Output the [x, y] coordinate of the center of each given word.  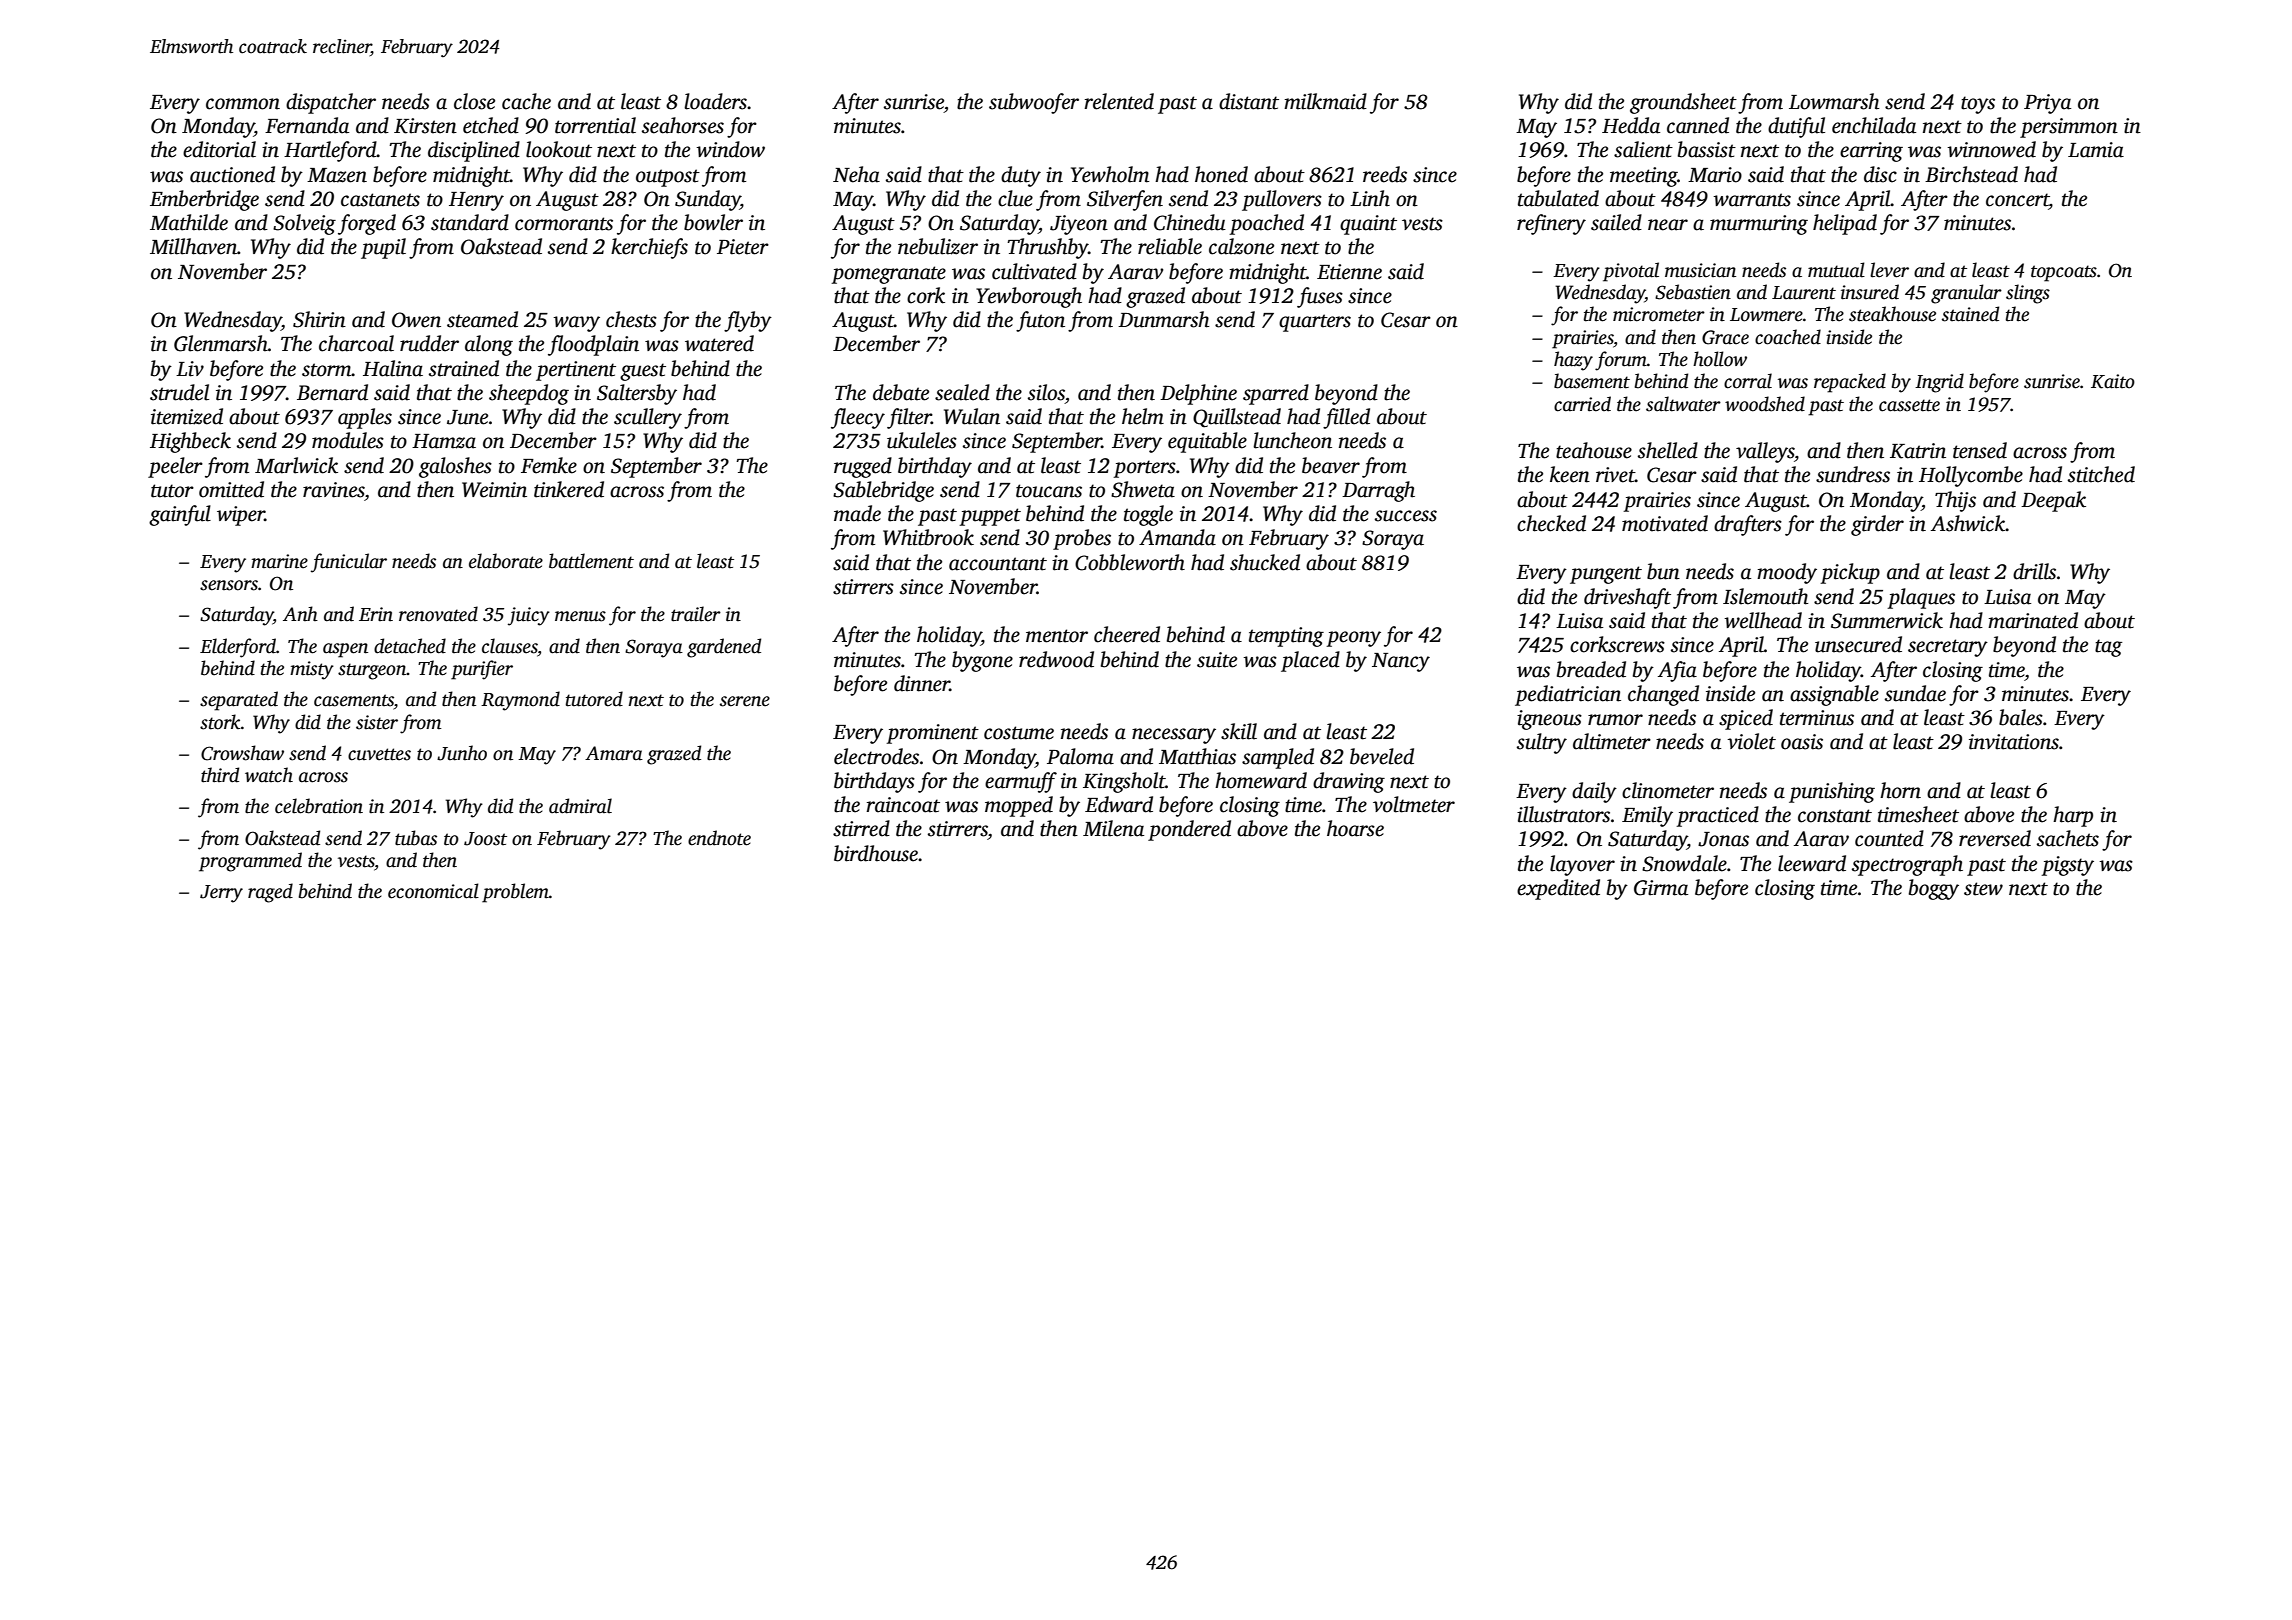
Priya [2047, 104]
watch [269, 775]
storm [327, 370]
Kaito [2113, 381]
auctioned [232, 174]
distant [1249, 101]
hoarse [1355, 828]
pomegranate [888, 275]
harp [2073, 816]
